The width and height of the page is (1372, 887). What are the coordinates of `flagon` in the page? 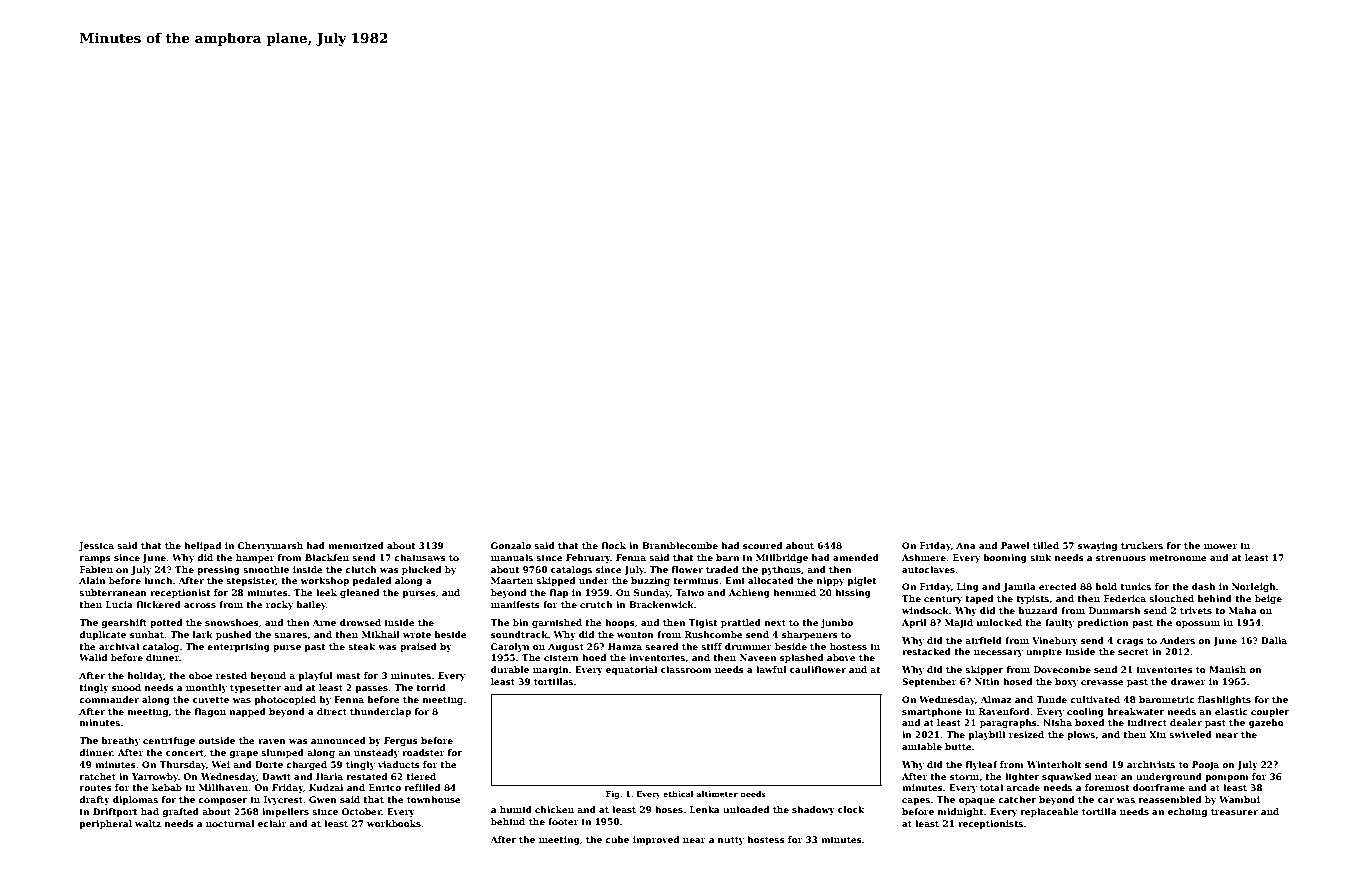 It's located at (210, 712).
